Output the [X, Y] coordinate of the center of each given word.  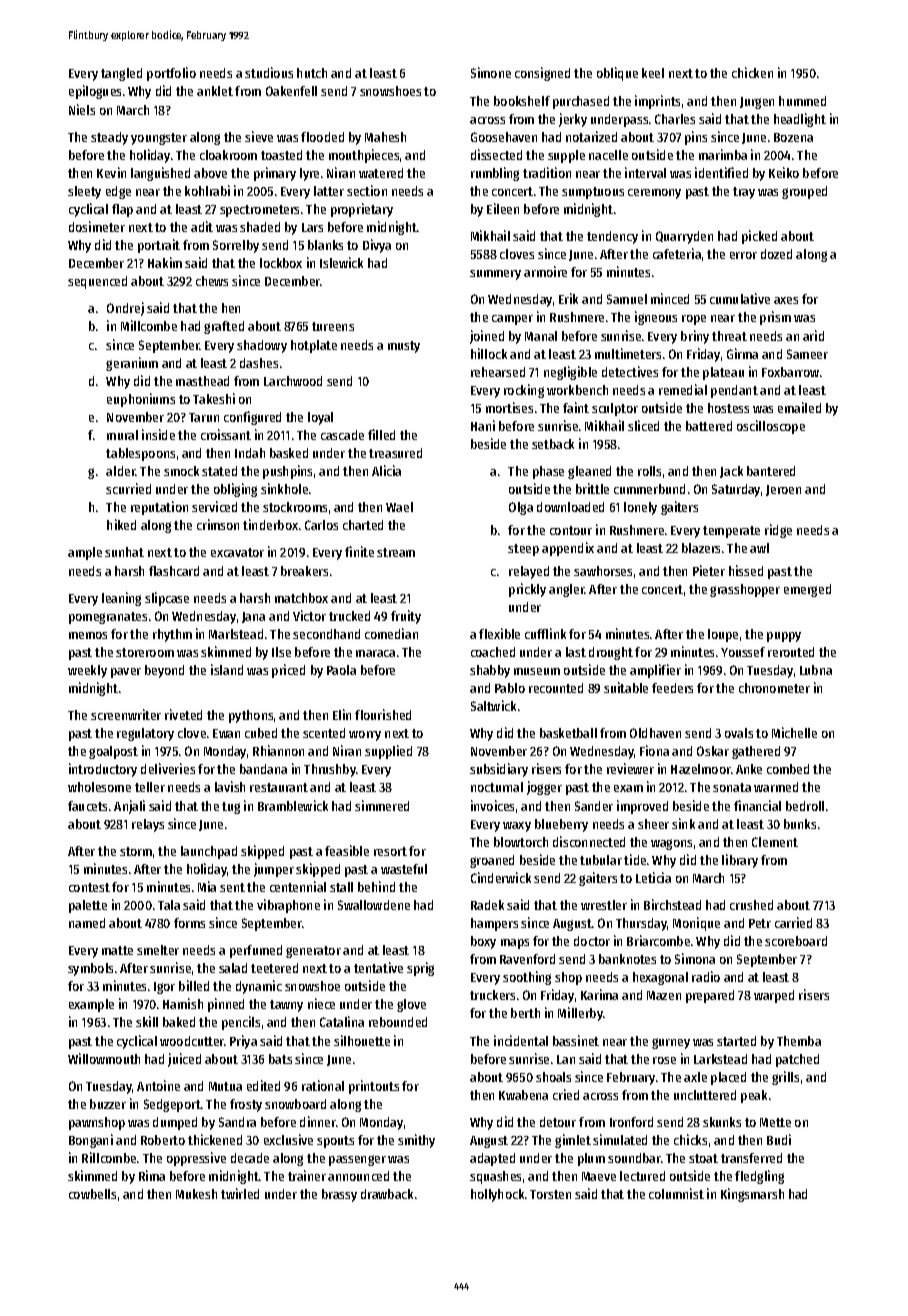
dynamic [259, 987]
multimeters [628, 353]
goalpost [113, 752]
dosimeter [97, 226]
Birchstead [672, 904]
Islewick [341, 262]
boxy [483, 942]
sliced [643, 425]
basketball [568, 733]
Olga [521, 508]
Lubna [816, 670]
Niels [82, 109]
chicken [752, 72]
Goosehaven [504, 137]
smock [181, 471]
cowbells [92, 1194]
